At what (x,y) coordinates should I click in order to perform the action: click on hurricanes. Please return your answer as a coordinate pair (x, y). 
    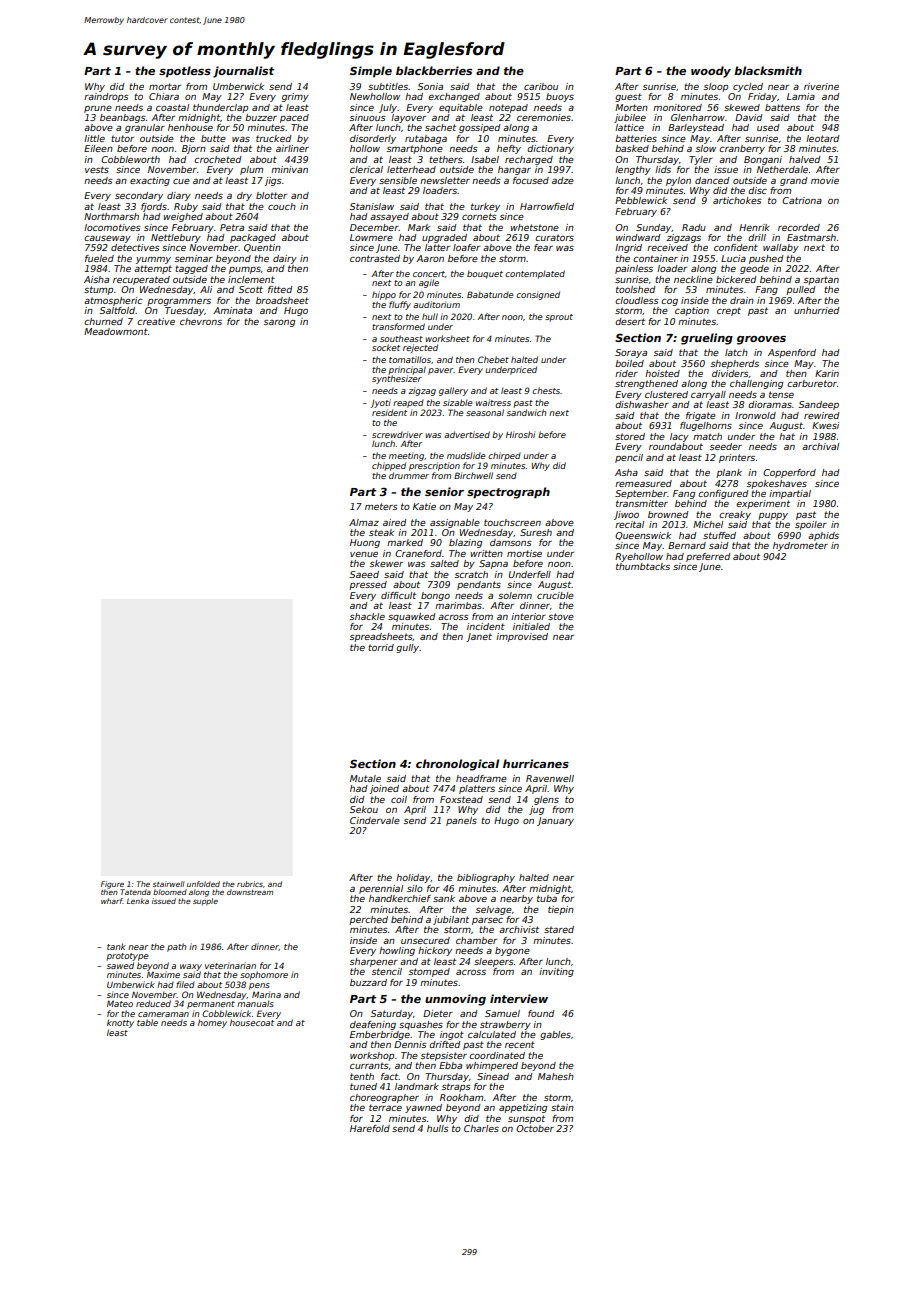
    Looking at the image, I should click on (536, 763).
